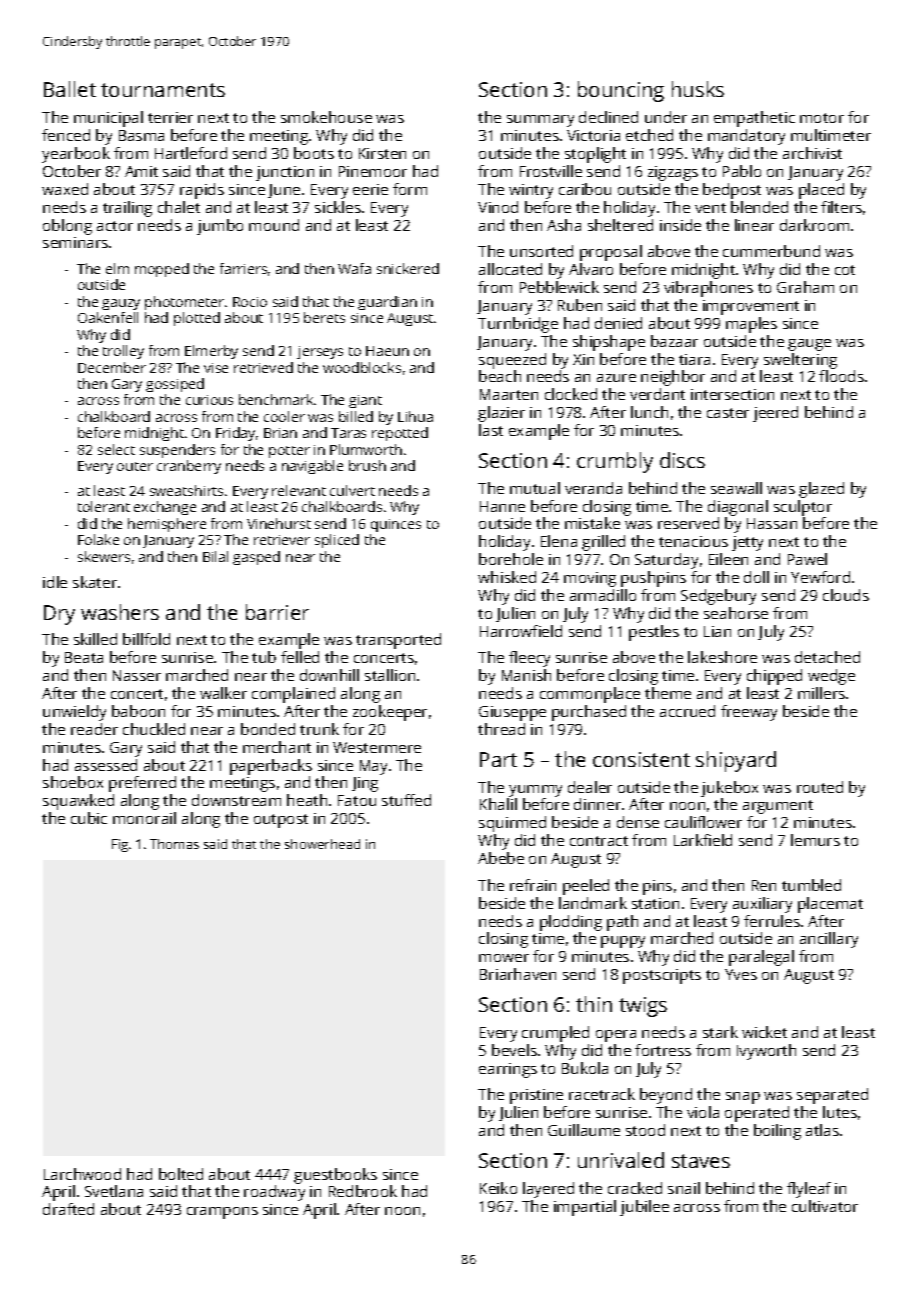 This document has width=924, height=1308. I want to click on borehole, so click(511, 559).
